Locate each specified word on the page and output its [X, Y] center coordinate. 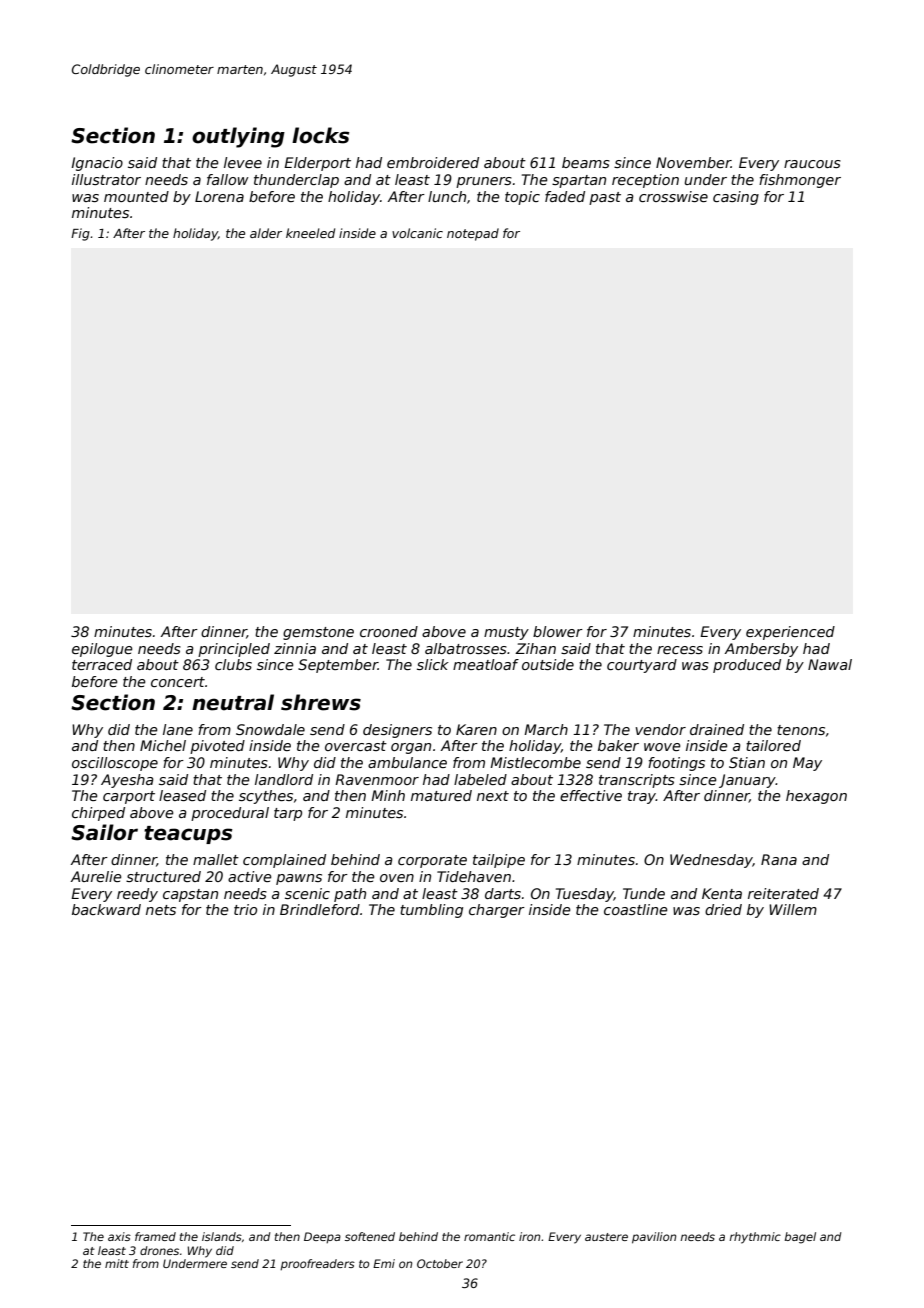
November [693, 162]
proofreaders [317, 1264]
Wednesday [711, 861]
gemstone [318, 633]
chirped [98, 814]
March [546, 729]
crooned [389, 631]
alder [266, 233]
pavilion [654, 1238]
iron [529, 1236]
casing [736, 198]
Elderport [317, 164]
